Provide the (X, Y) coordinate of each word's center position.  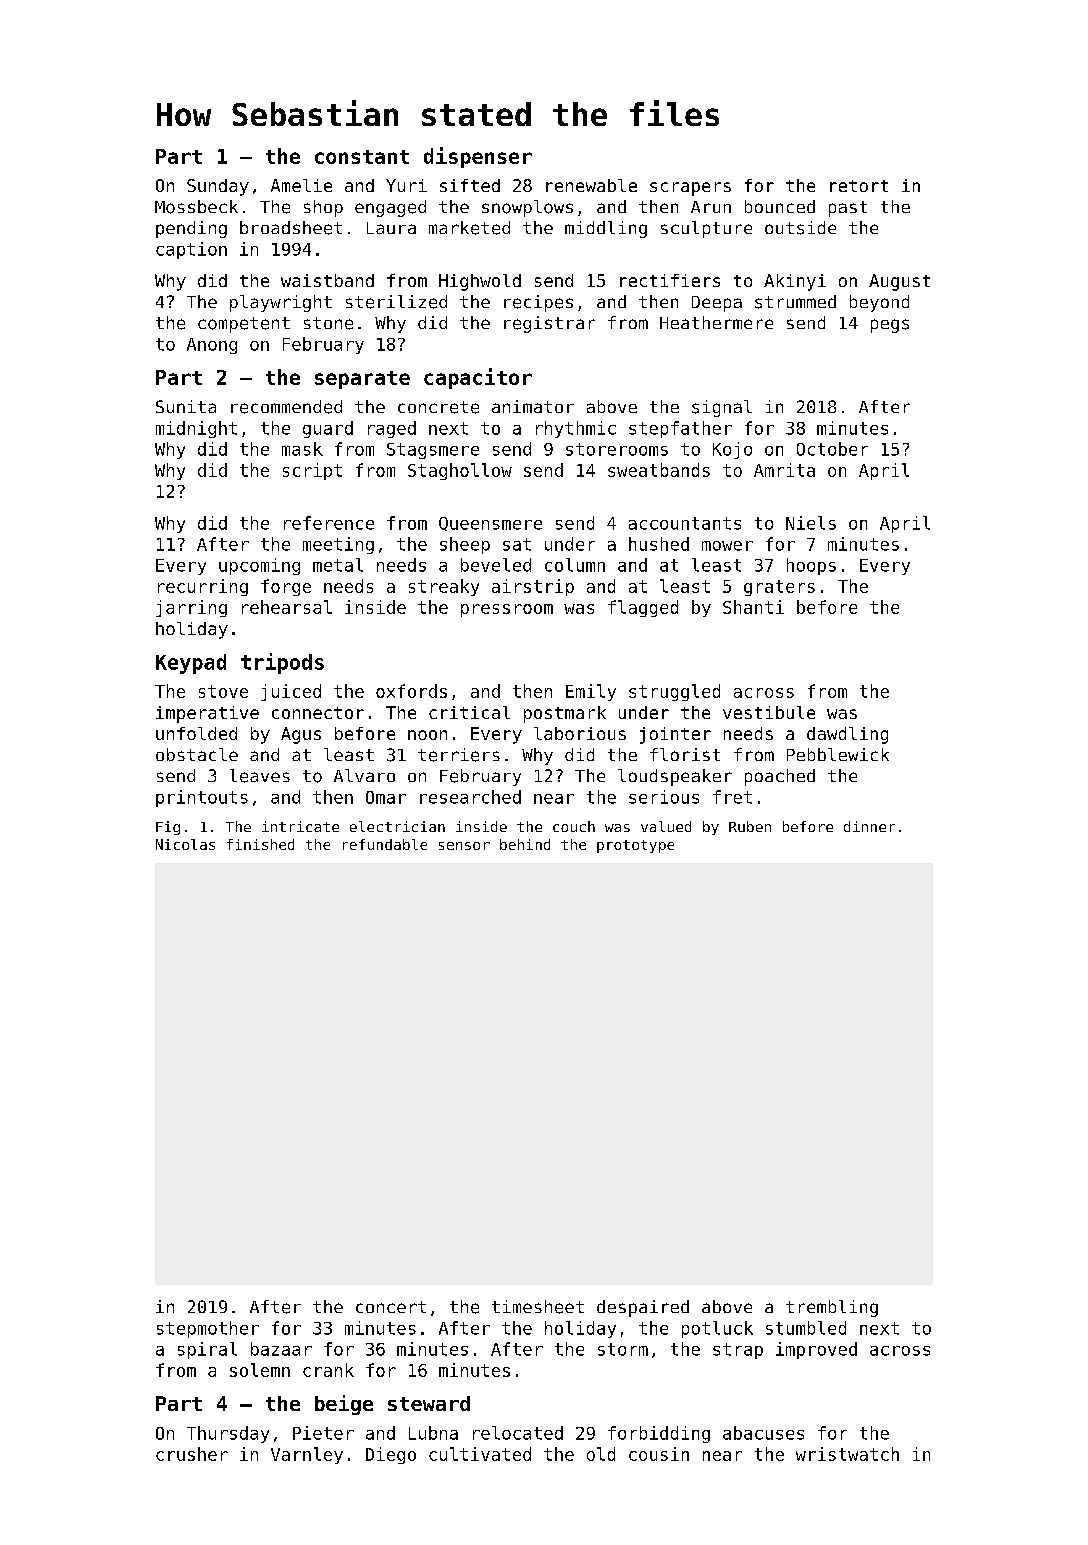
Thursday (228, 1434)
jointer (675, 735)
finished (260, 844)
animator (533, 406)
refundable (385, 844)
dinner (869, 826)
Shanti (753, 607)
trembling (832, 1308)
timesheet (538, 1307)
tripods (282, 663)
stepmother (208, 1329)
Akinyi (795, 282)
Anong (212, 346)
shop (323, 208)
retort (859, 186)
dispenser (478, 157)
